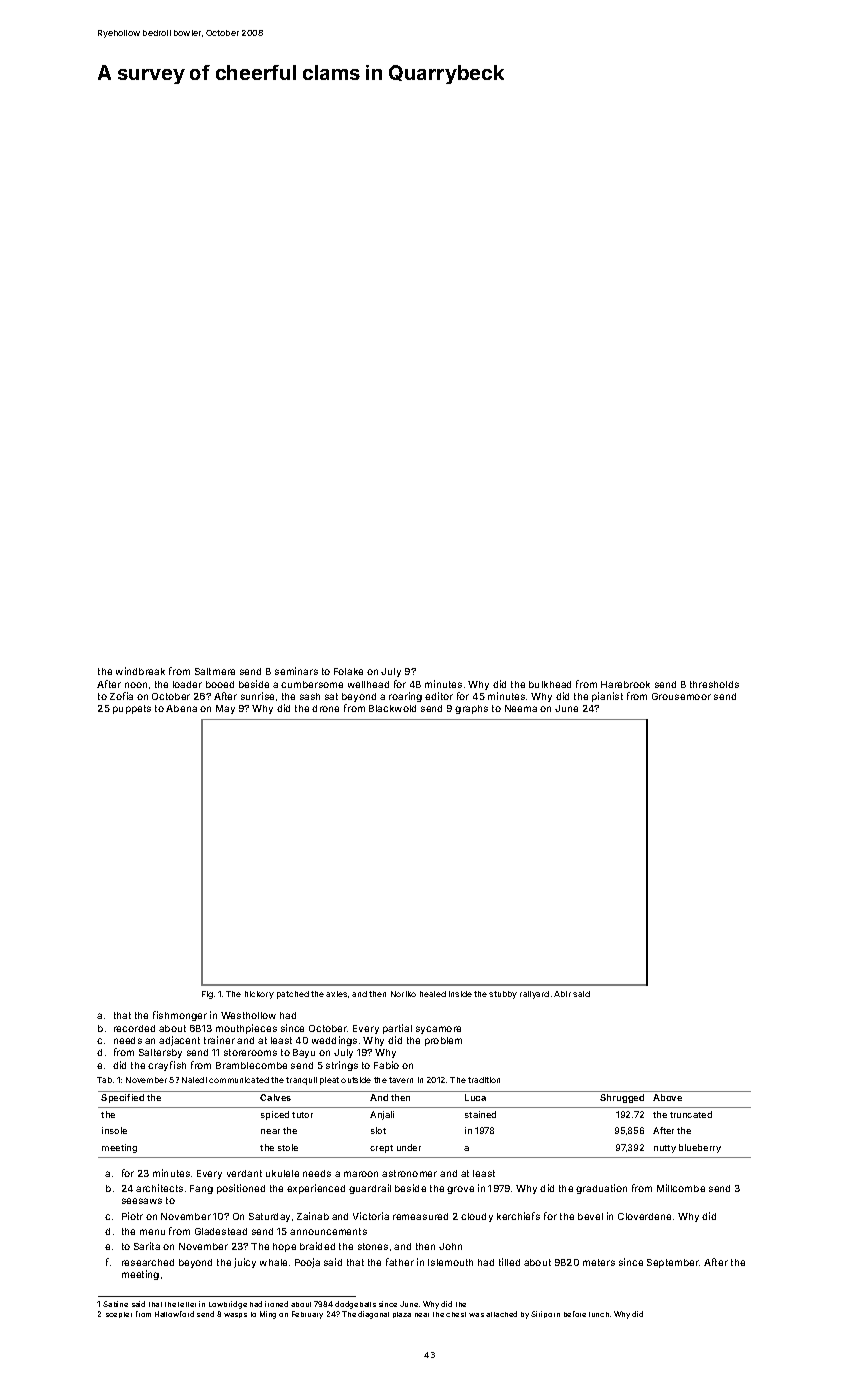 The width and height of the image is (849, 1400). I want to click on Folake, so click(348, 671).
